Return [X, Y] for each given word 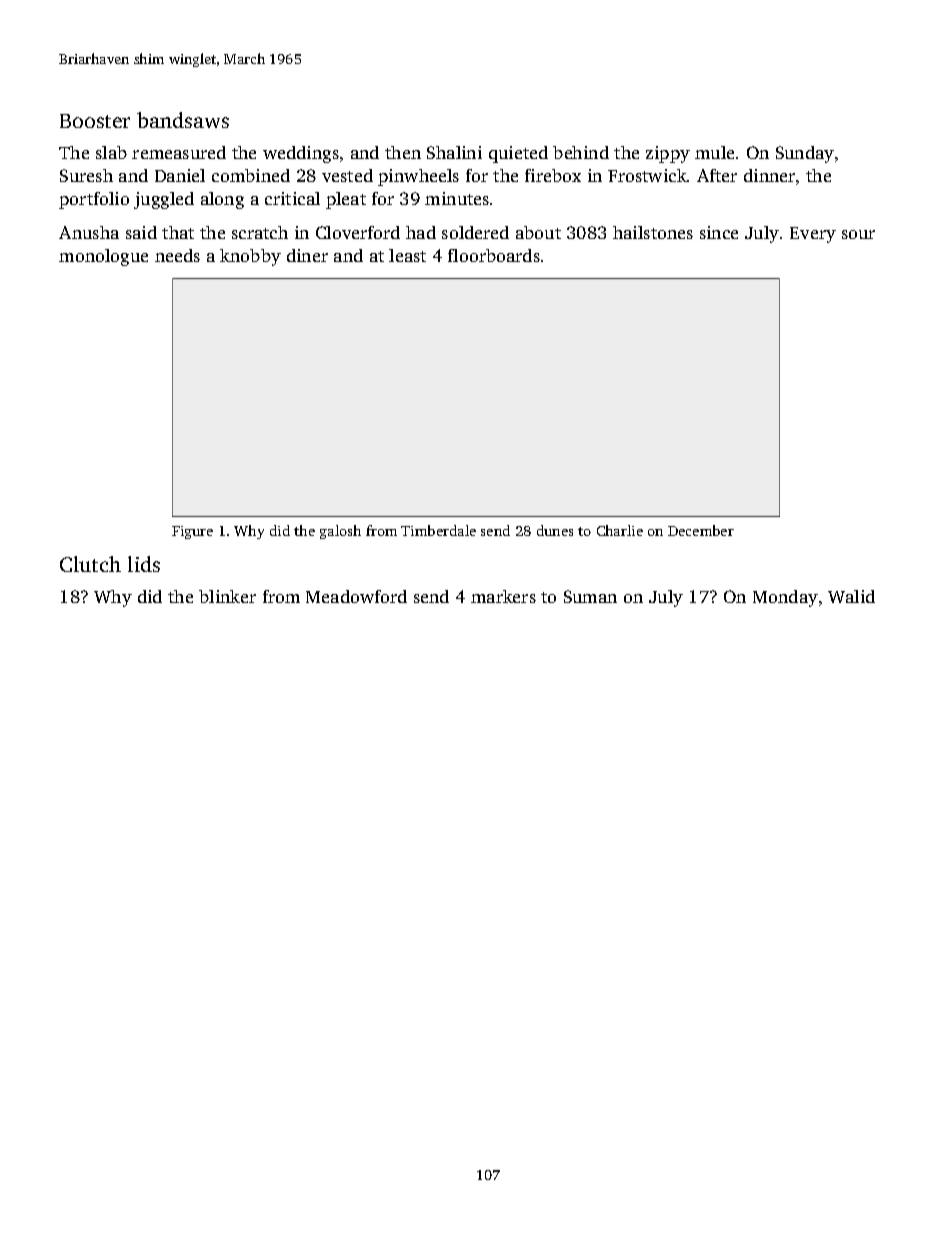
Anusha [89, 232]
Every [813, 235]
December [701, 530]
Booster [95, 121]
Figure [192, 532]
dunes [555, 530]
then [403, 152]
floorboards [494, 255]
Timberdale [438, 530]
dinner [769, 175]
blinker [227, 596]
